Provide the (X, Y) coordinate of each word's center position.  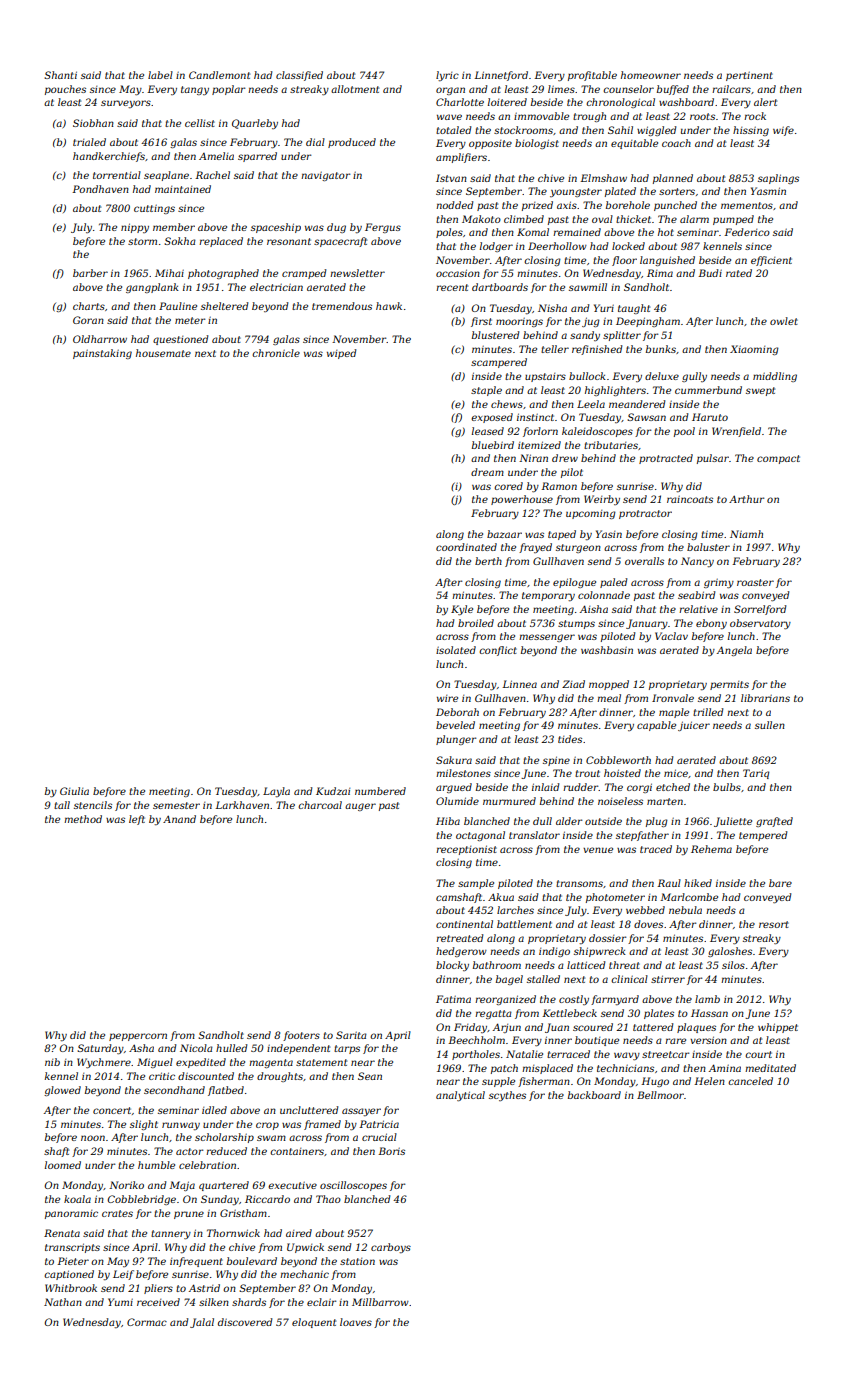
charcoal (320, 805)
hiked (698, 883)
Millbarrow (380, 1302)
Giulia (74, 791)
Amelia (216, 156)
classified (299, 76)
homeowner (651, 75)
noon (93, 1138)
